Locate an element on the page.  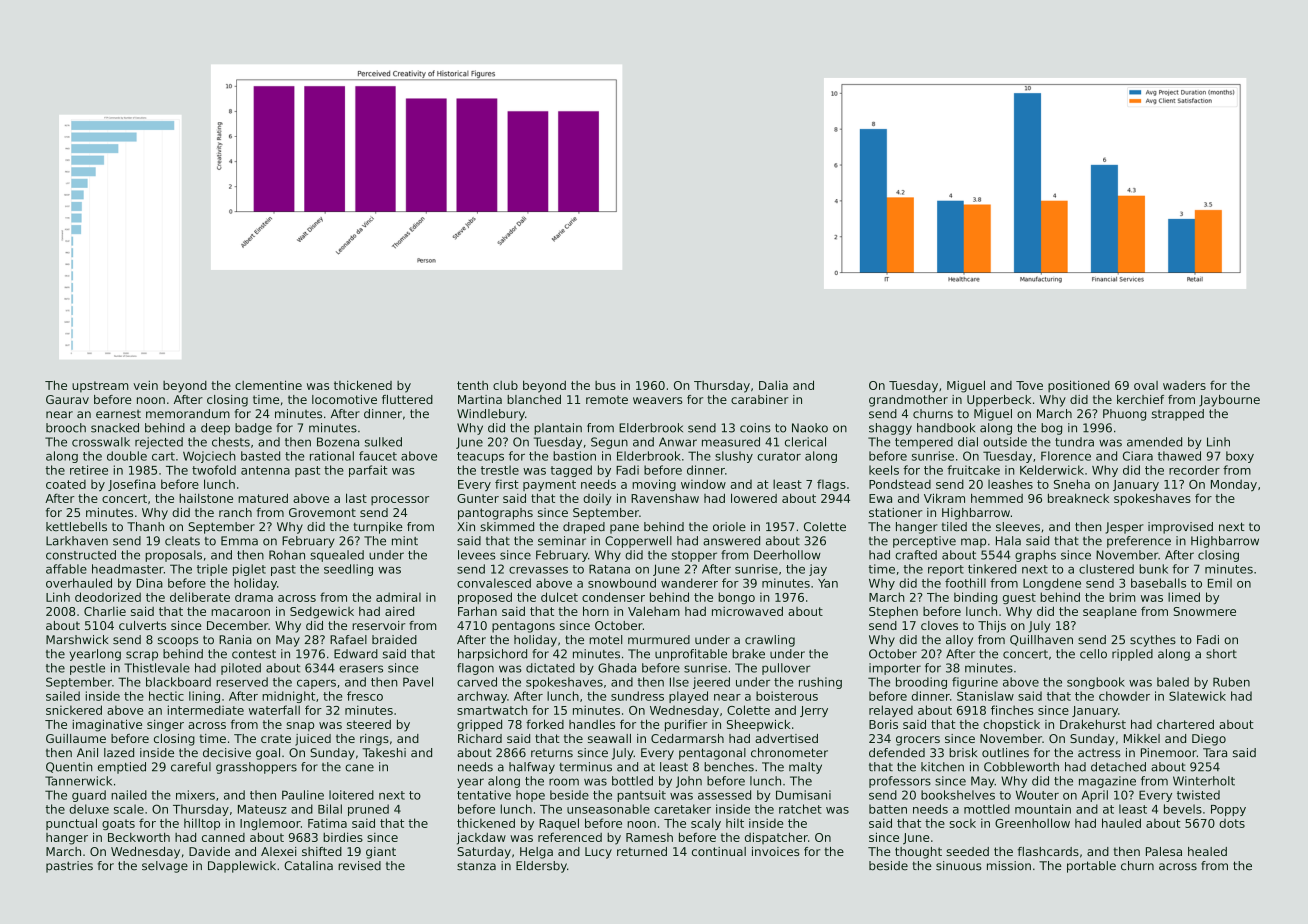
Alexei is located at coordinates (278, 851).
